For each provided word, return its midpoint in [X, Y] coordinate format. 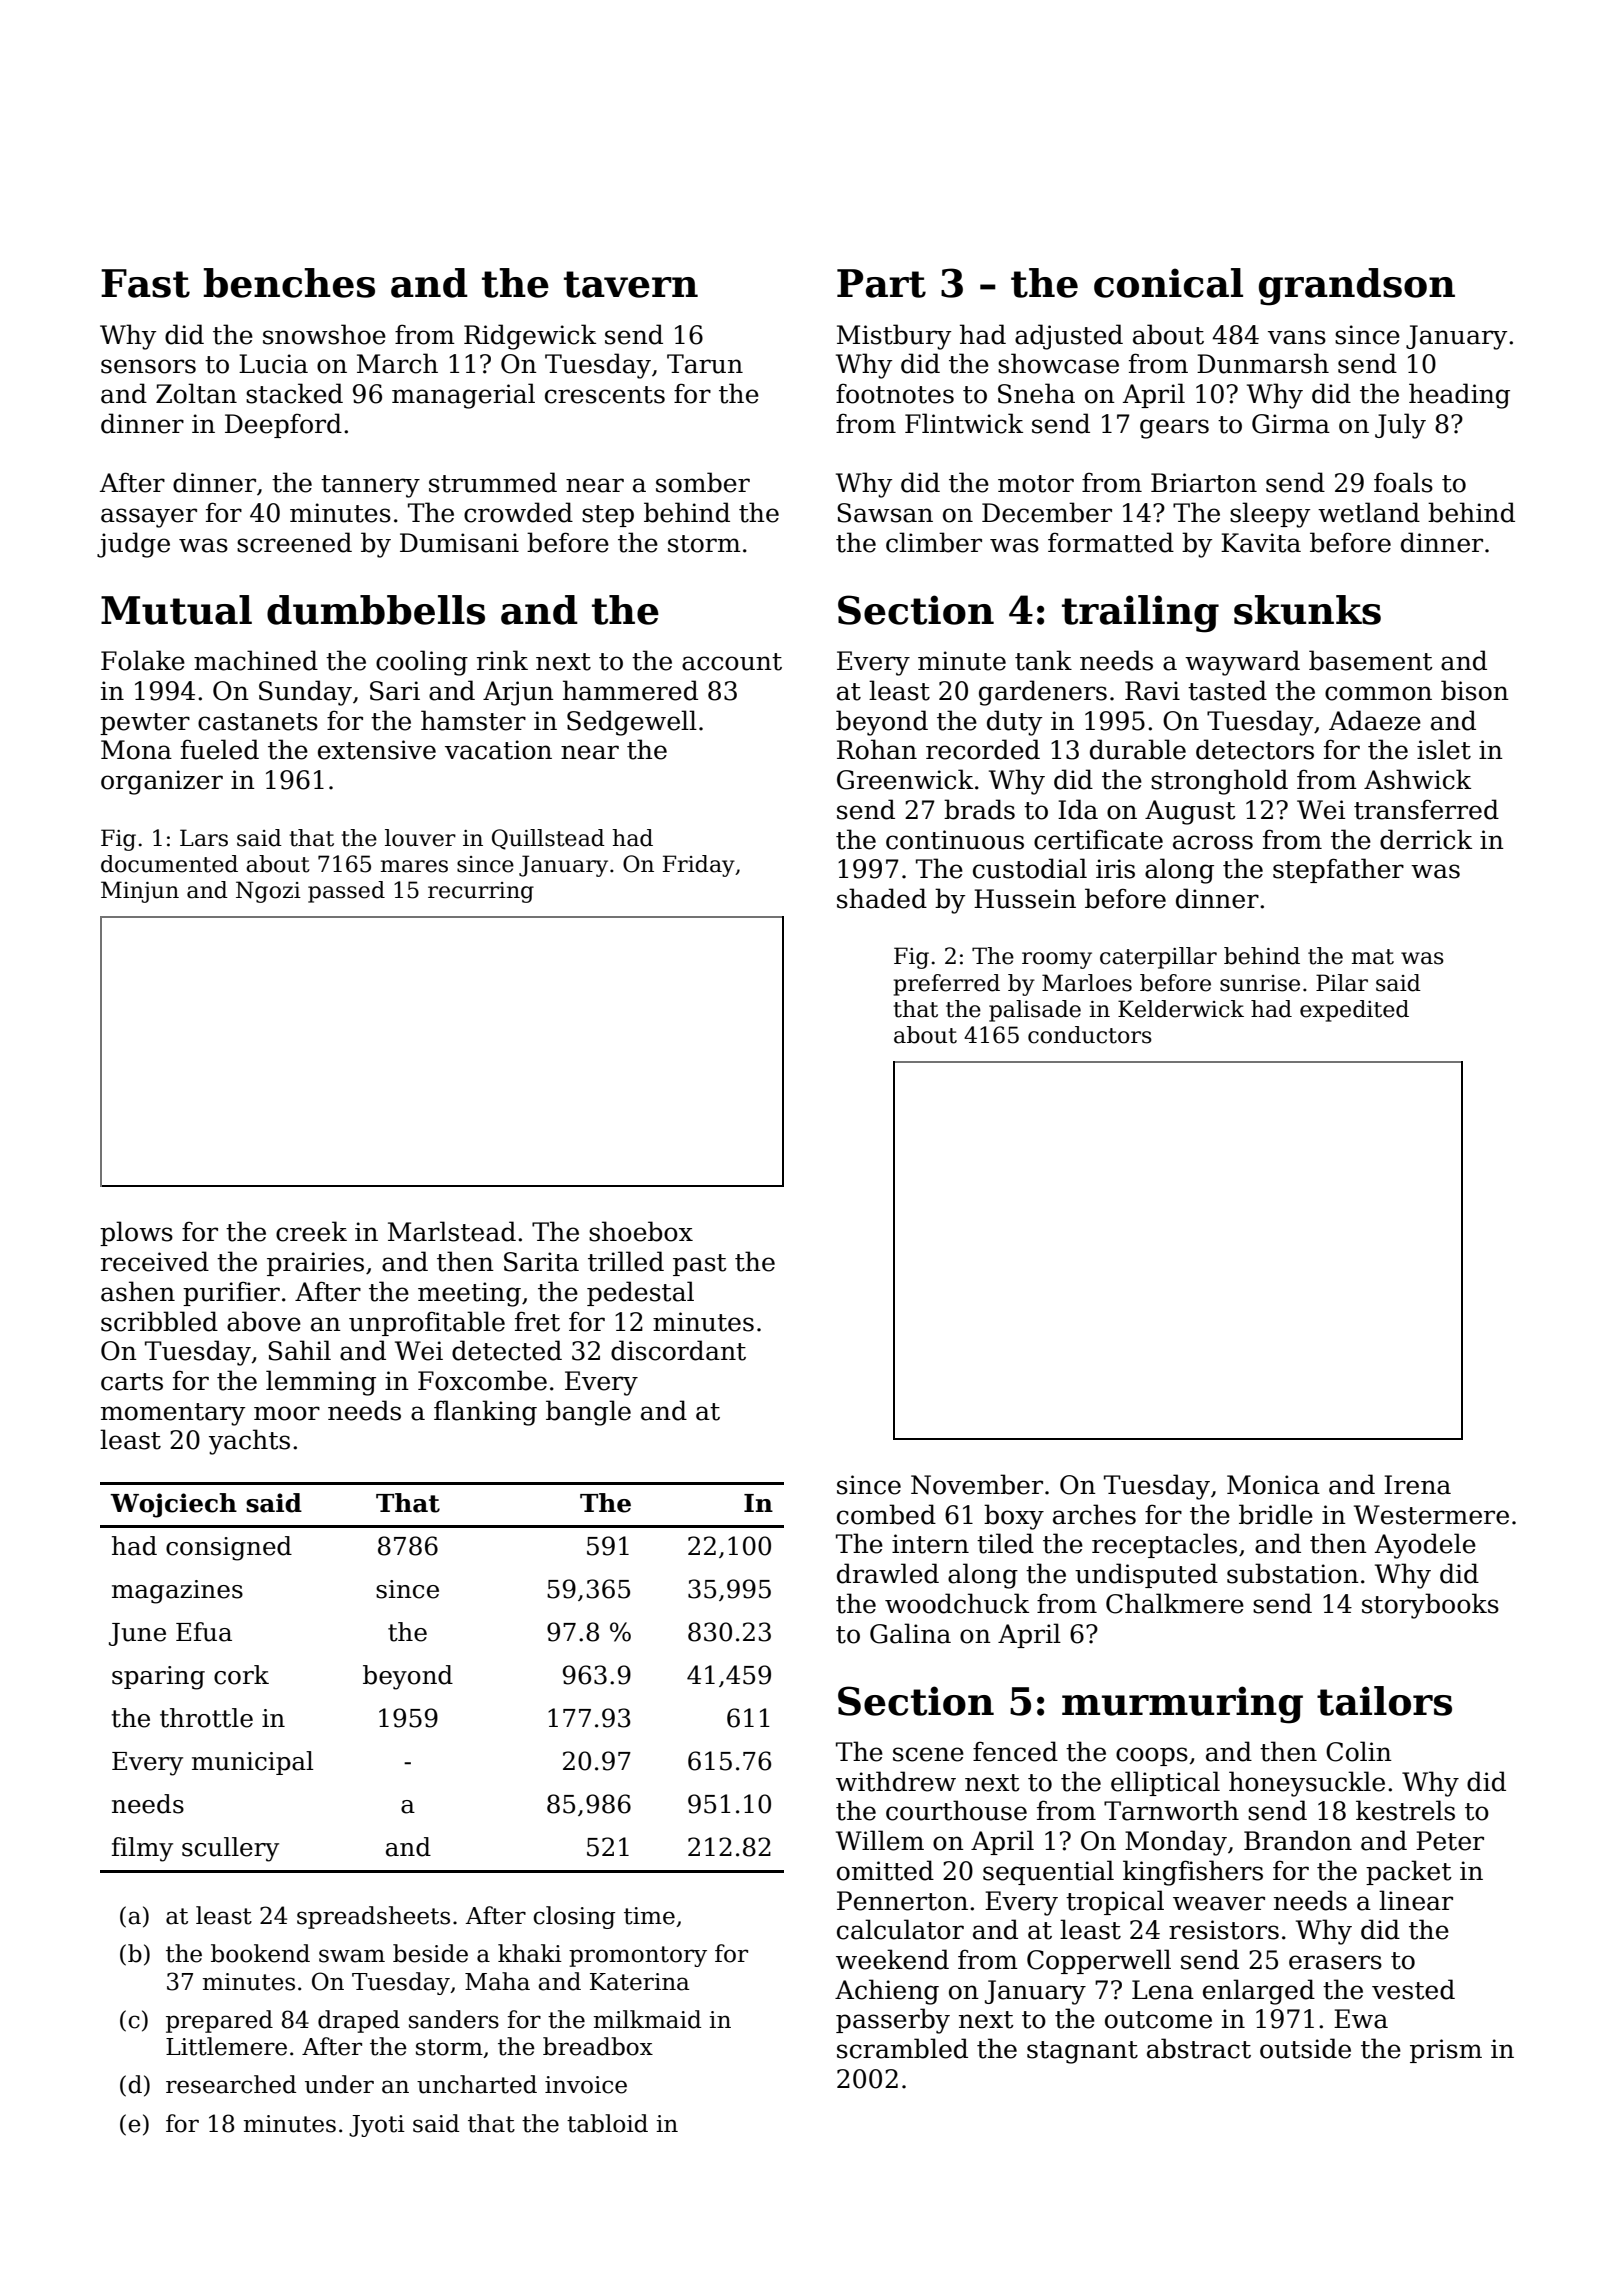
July [1400, 426]
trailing [1140, 614]
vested [1413, 1989]
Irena [1417, 1485]
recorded [983, 749]
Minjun [140, 892]
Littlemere [226, 2046]
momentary [173, 1414]
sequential [1048, 1872]
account [732, 662]
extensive [377, 750]
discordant [678, 1350]
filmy [142, 1849]
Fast [145, 283]
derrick [1426, 839]
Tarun [705, 364]
